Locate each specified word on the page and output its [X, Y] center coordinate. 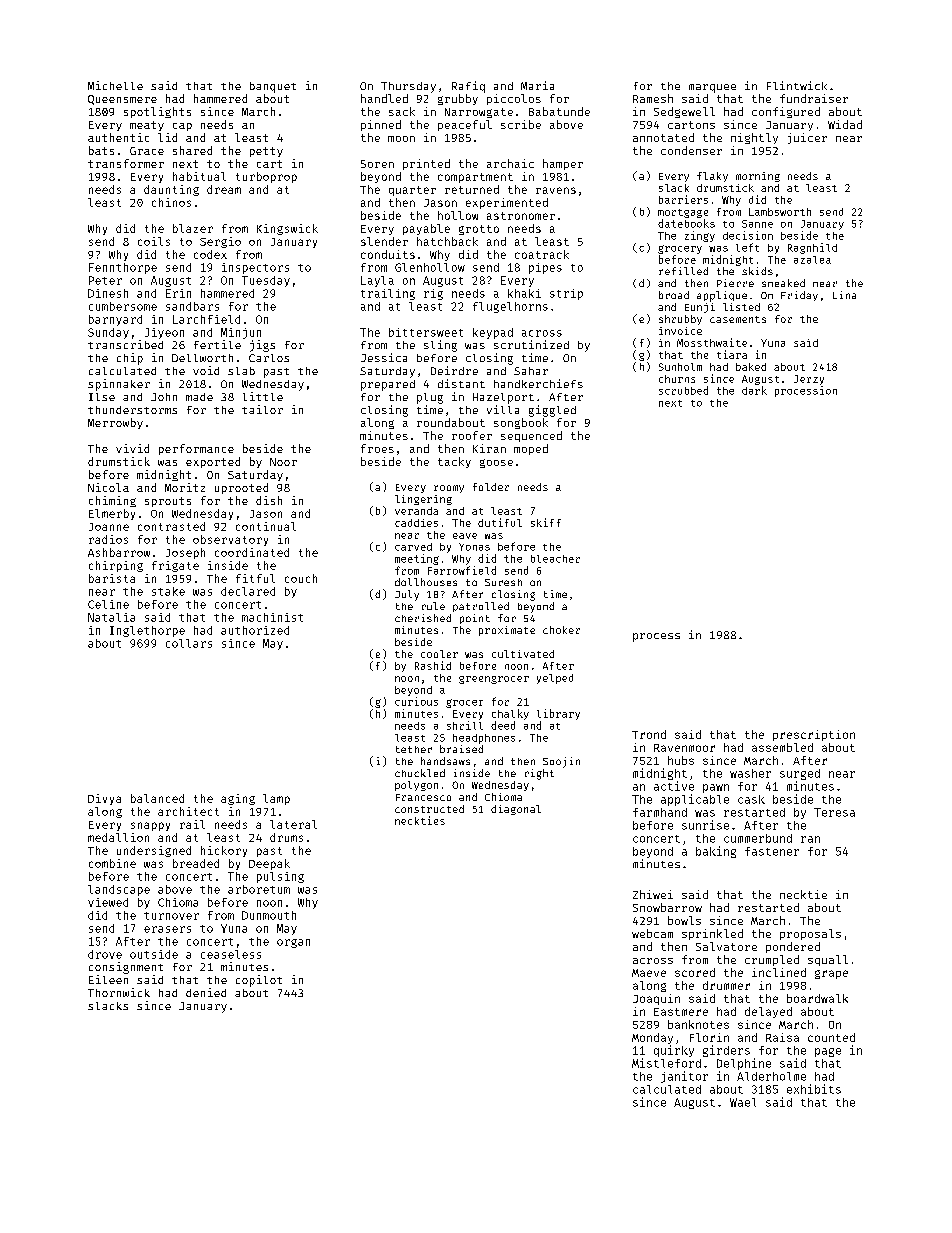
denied [206, 992]
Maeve [649, 973]
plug [430, 398]
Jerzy [809, 380]
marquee [712, 88]
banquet [273, 87]
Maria [537, 85]
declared [248, 591]
